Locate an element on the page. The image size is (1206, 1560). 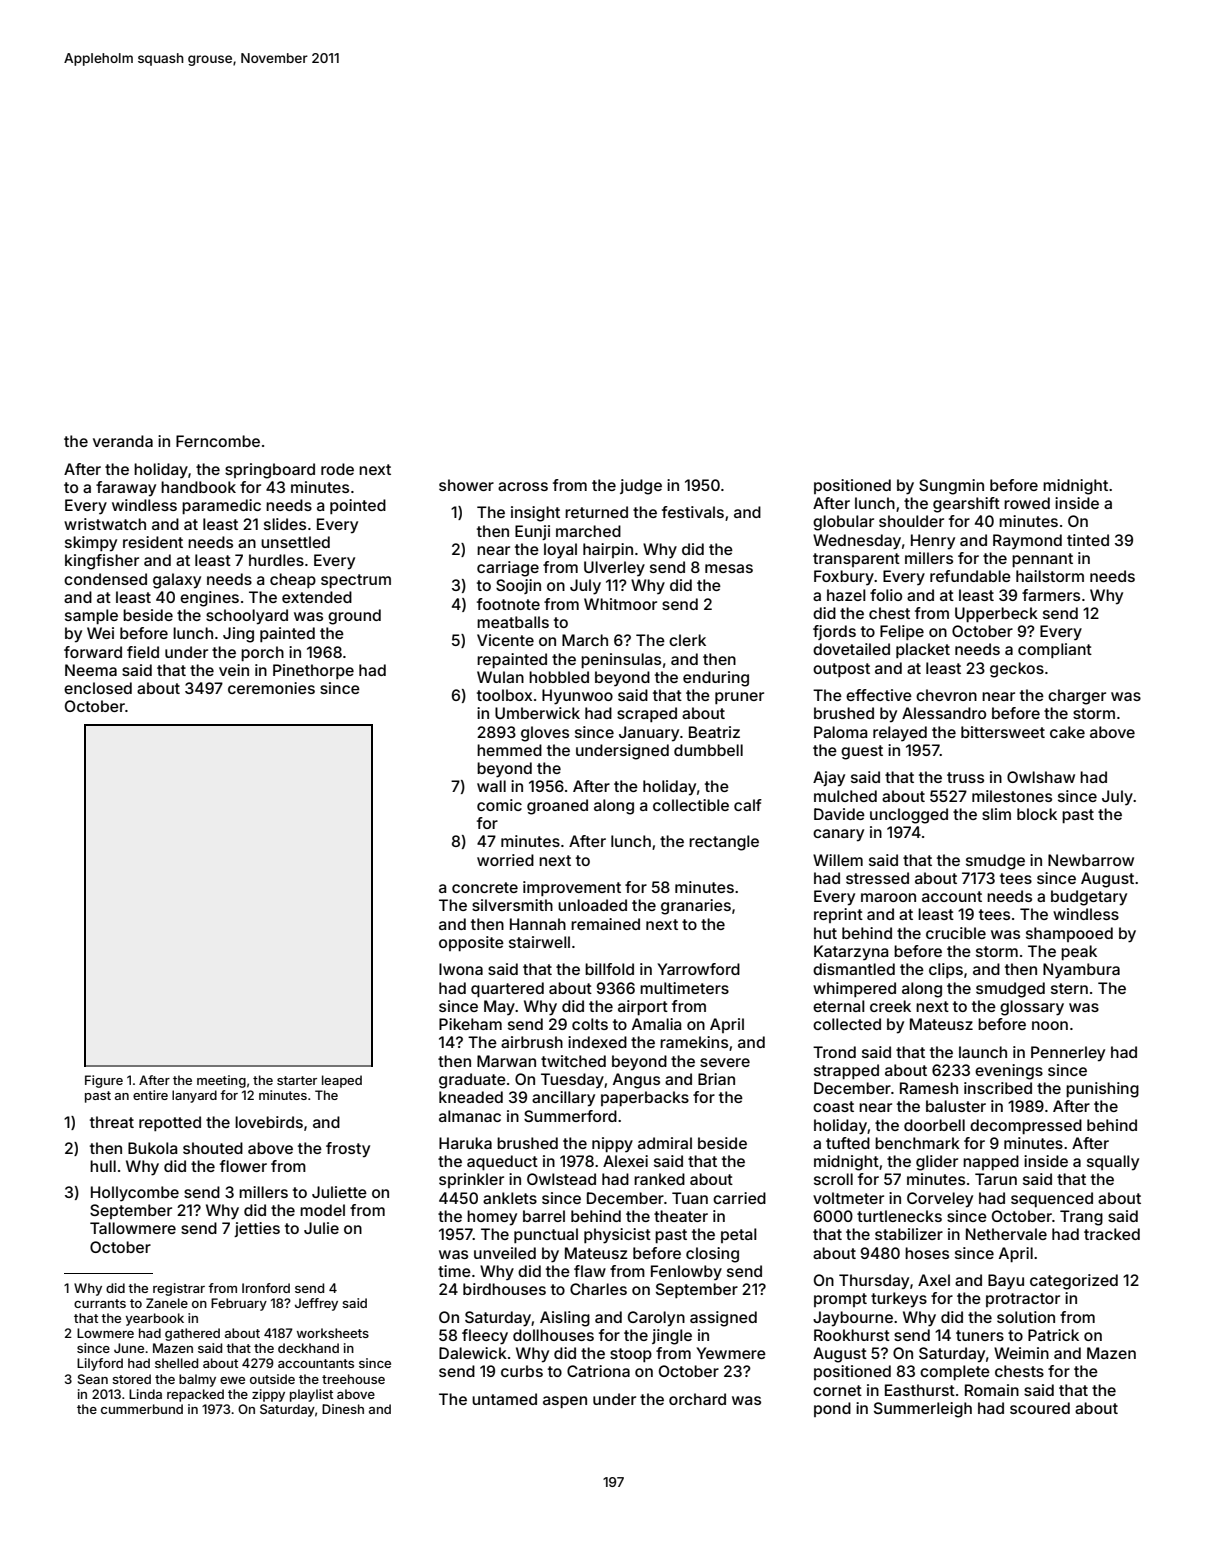
judge is located at coordinates (641, 487).
